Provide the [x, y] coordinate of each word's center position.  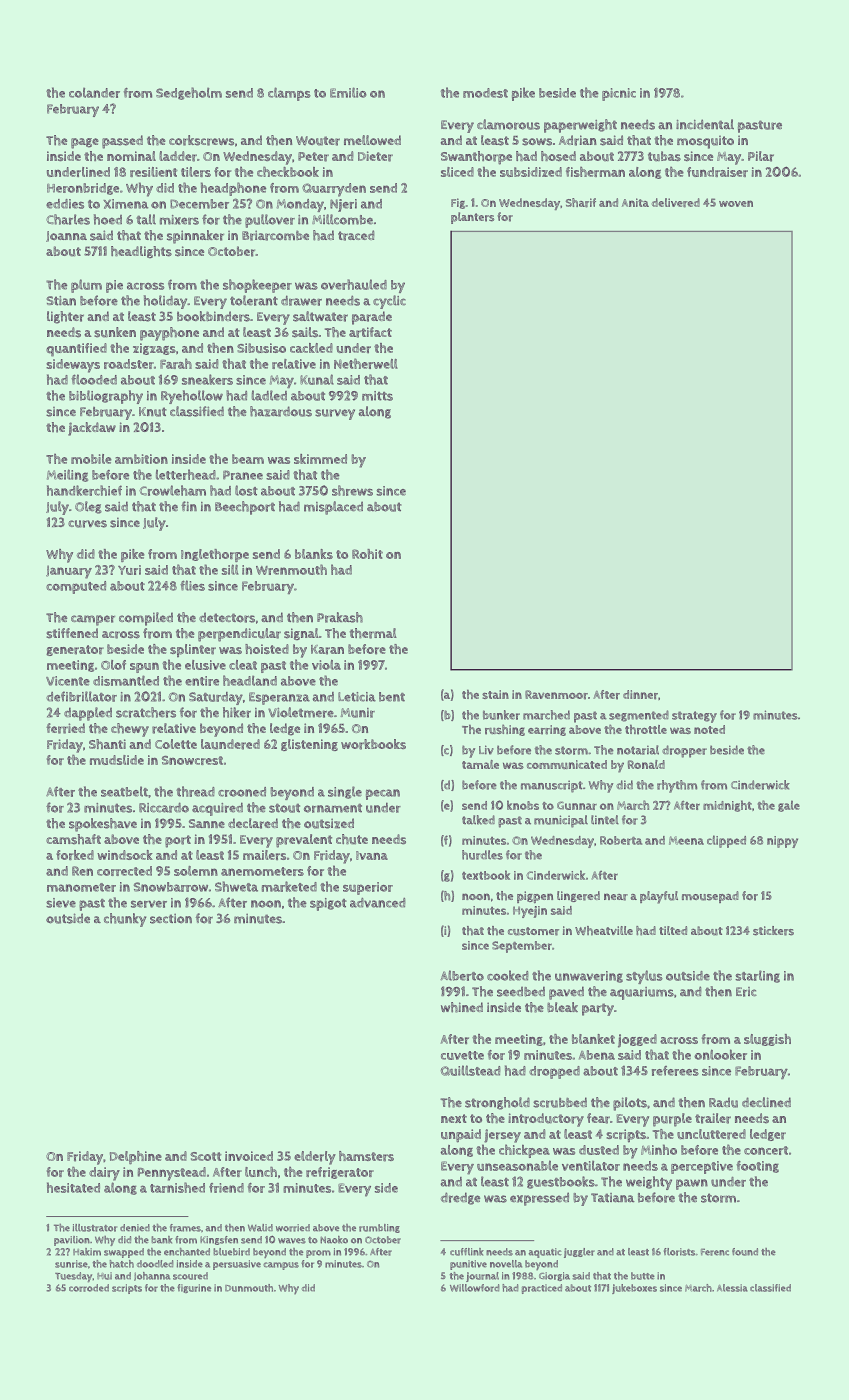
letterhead [186, 474]
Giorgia [554, 1276]
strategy [694, 717]
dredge [460, 1198]
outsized [329, 823]
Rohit [367, 554]
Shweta [236, 886]
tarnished [177, 1187]
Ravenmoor [556, 695]
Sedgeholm [189, 93]
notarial [638, 750]
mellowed [372, 140]
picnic [619, 94]
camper [93, 620]
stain [495, 694]
